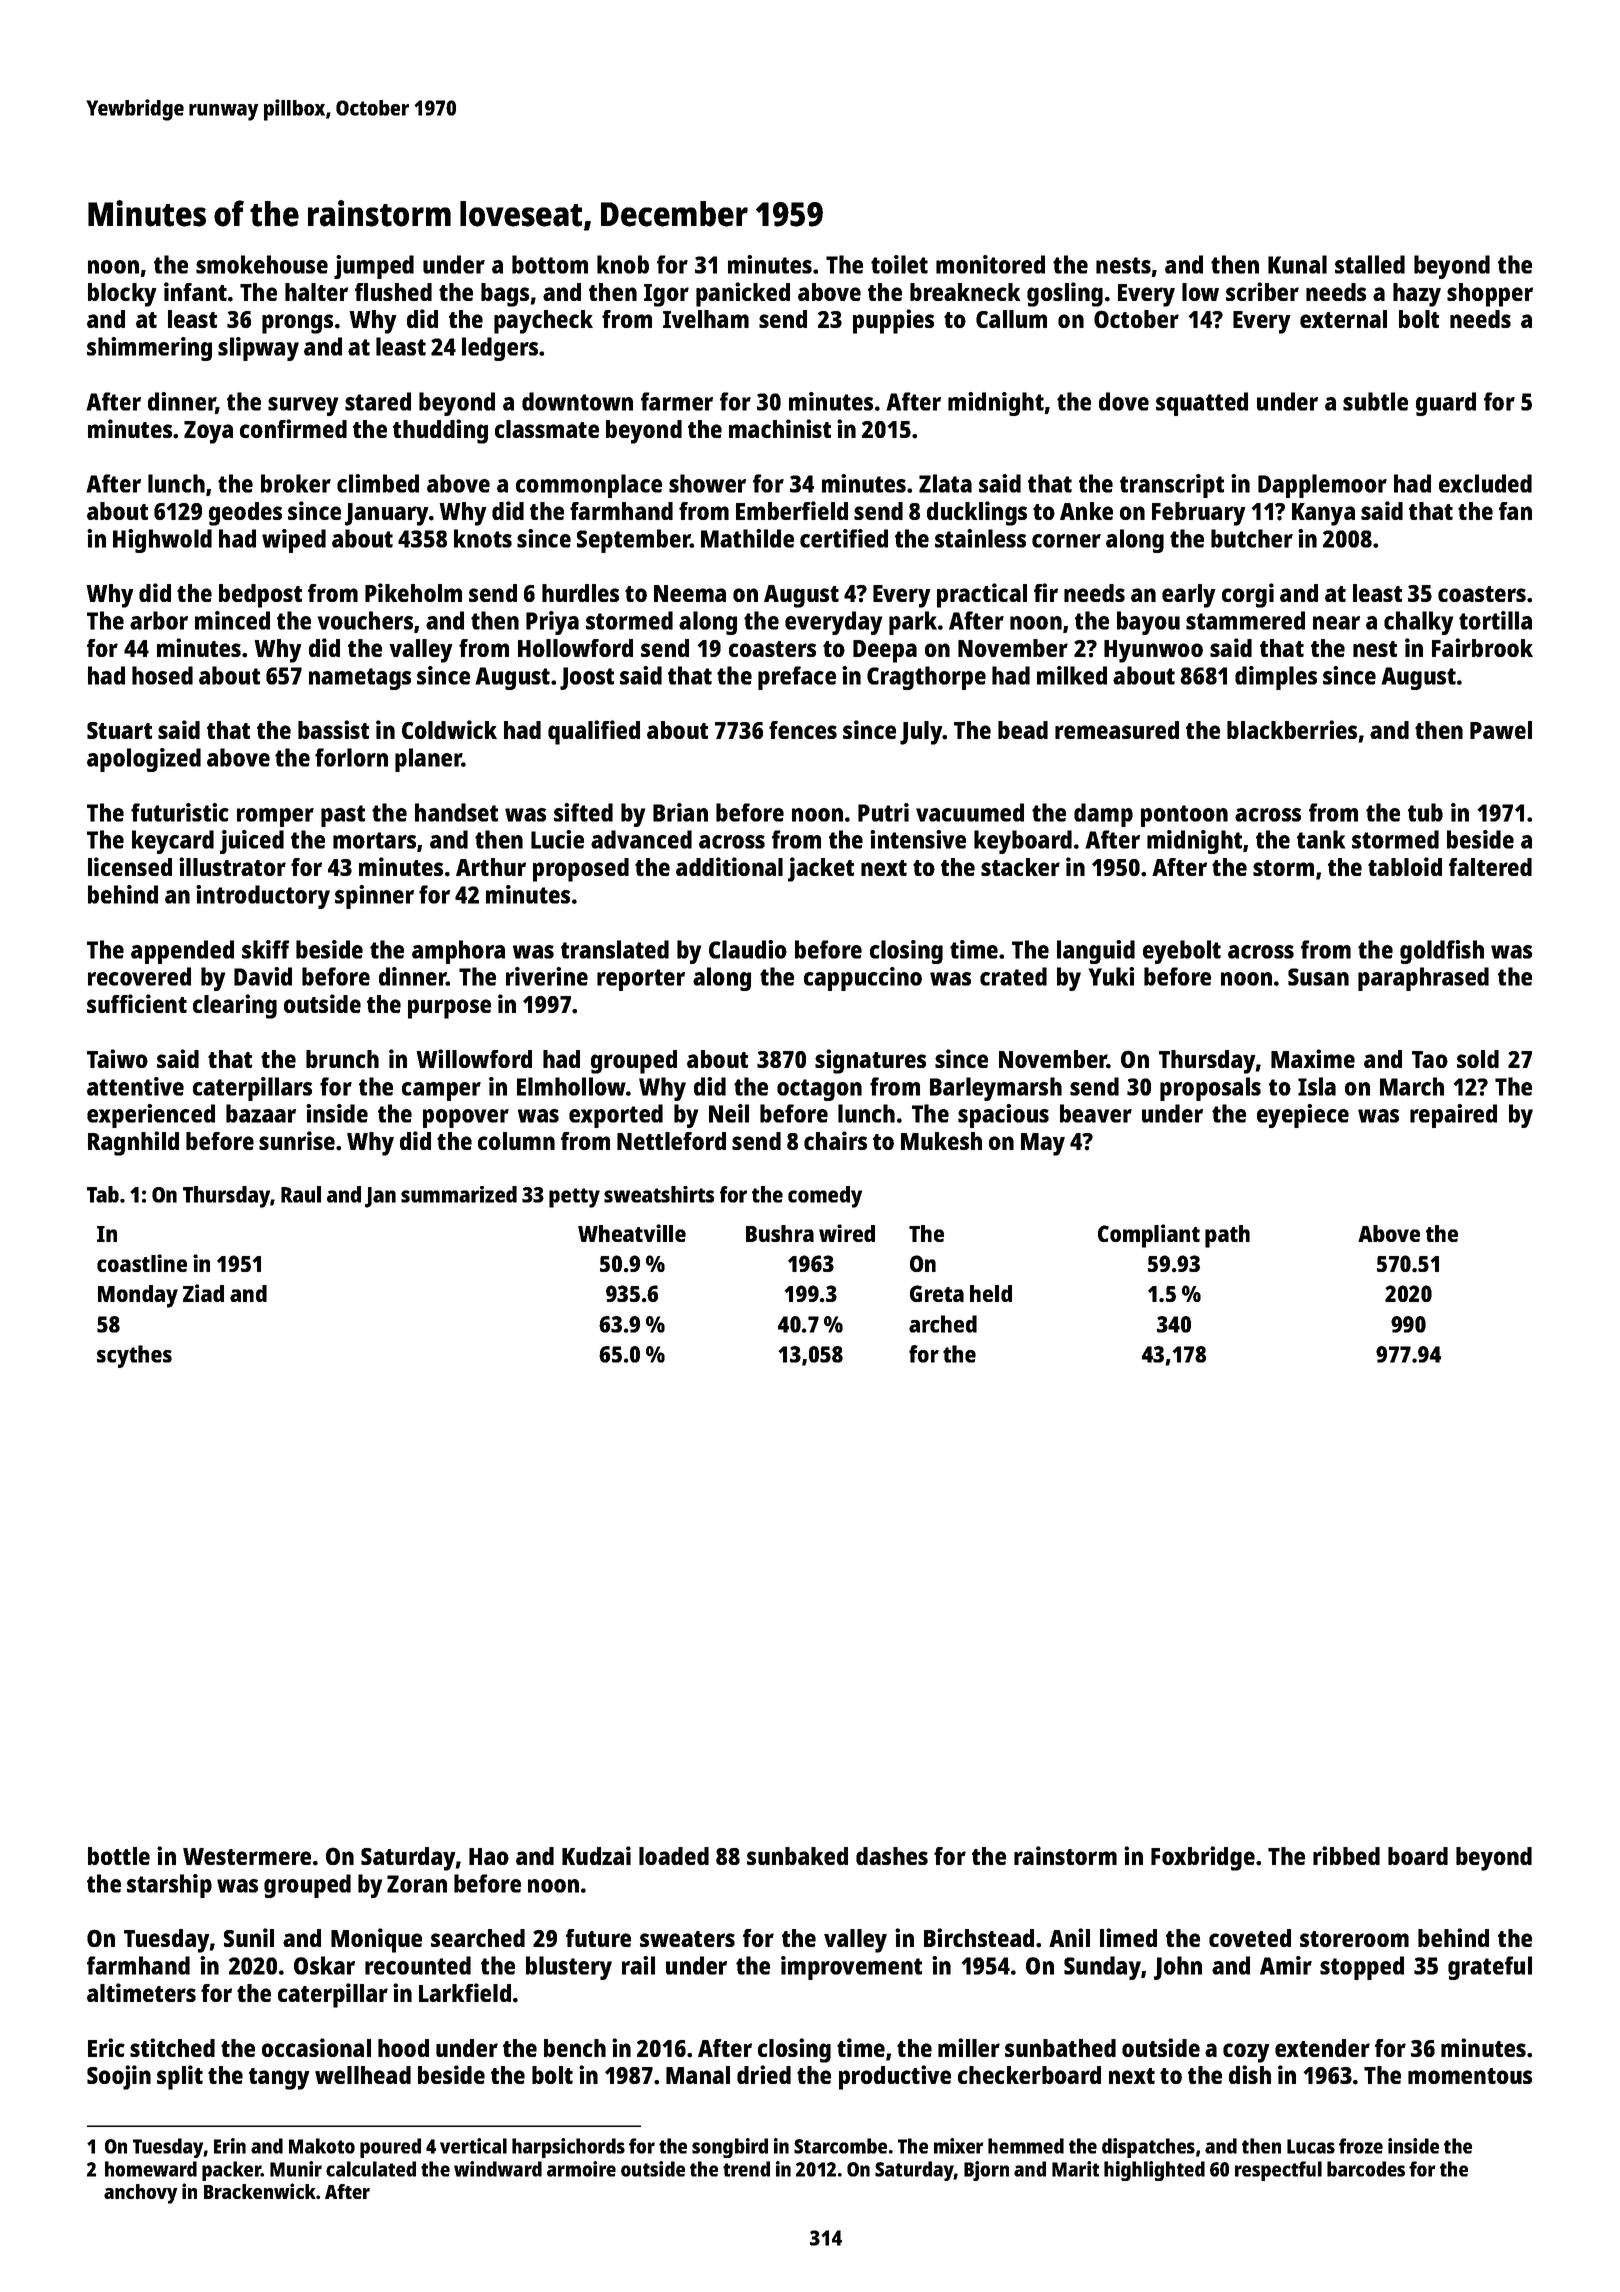 This image has height=2292, width=1620. What do you see at coordinates (764, 2074) in the image?
I see `dried` at bounding box center [764, 2074].
